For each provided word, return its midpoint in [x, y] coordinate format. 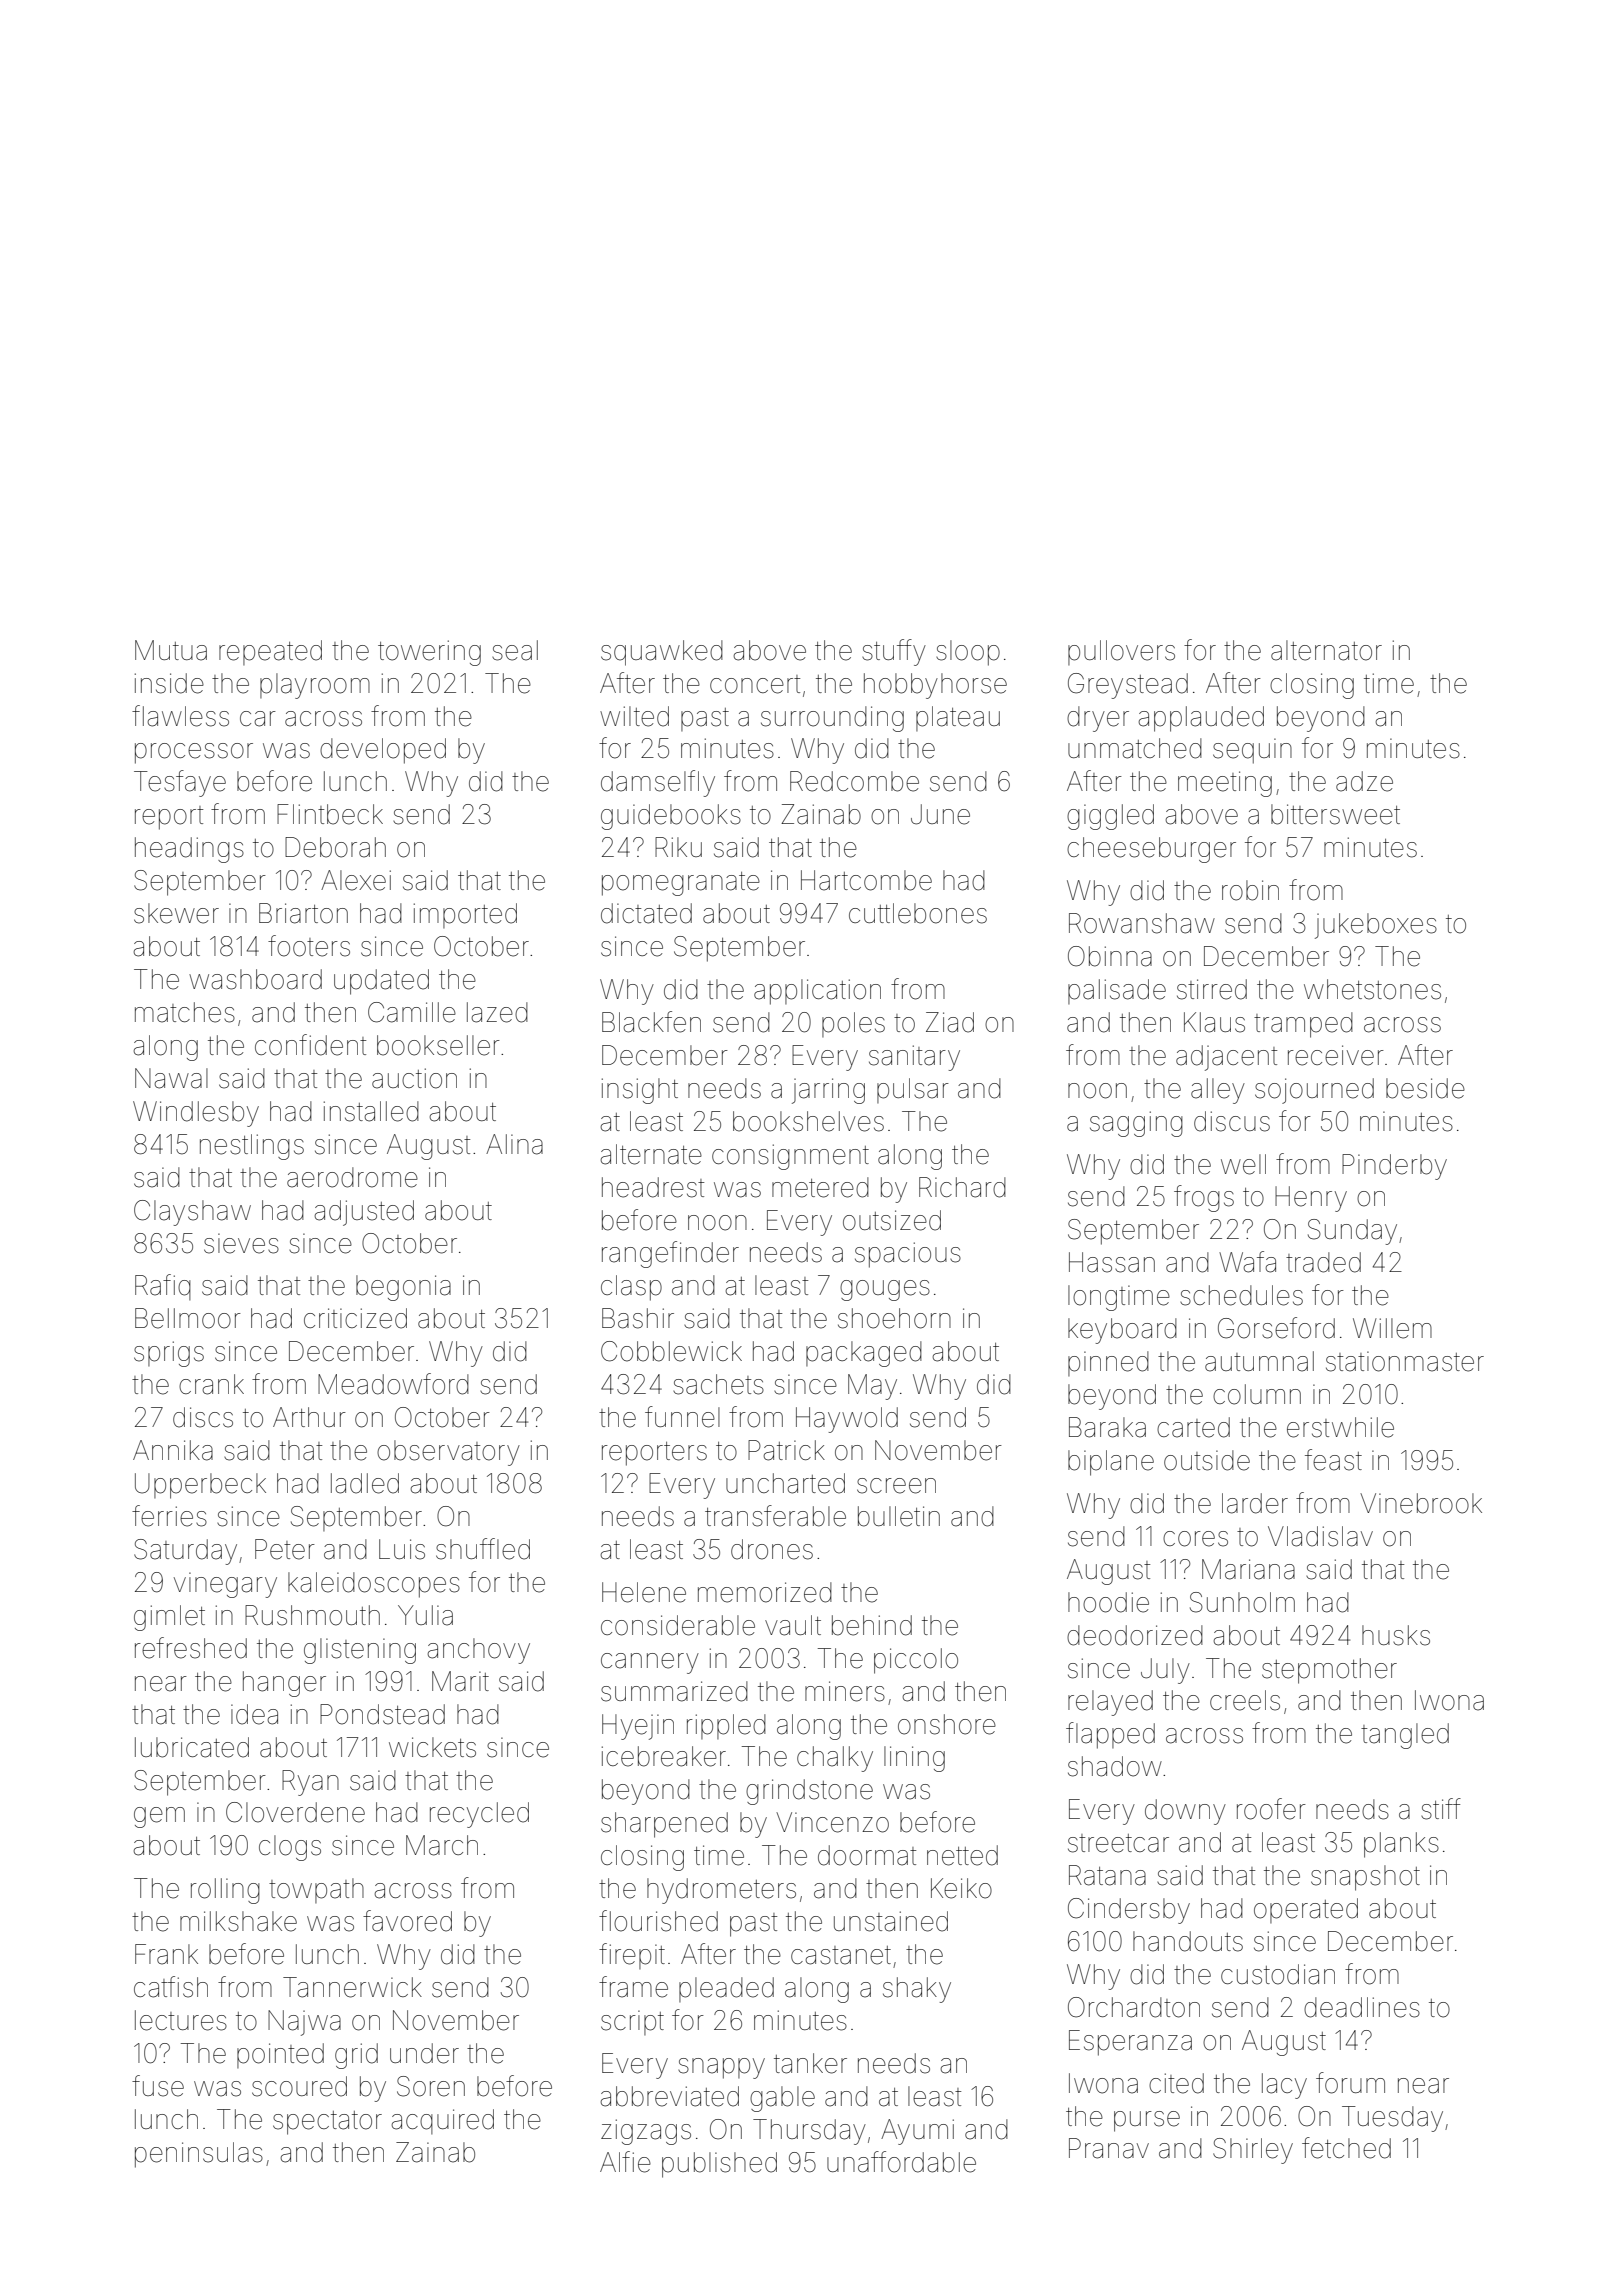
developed [383, 751]
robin [1250, 890]
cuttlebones [918, 913]
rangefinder [670, 1254]
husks [1396, 1635]
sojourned [1314, 1091]
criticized [355, 1318]
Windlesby [196, 1114]
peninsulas [199, 2155]
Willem [1392, 1328]
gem [159, 1817]
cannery [650, 1663]
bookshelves [808, 1121]
